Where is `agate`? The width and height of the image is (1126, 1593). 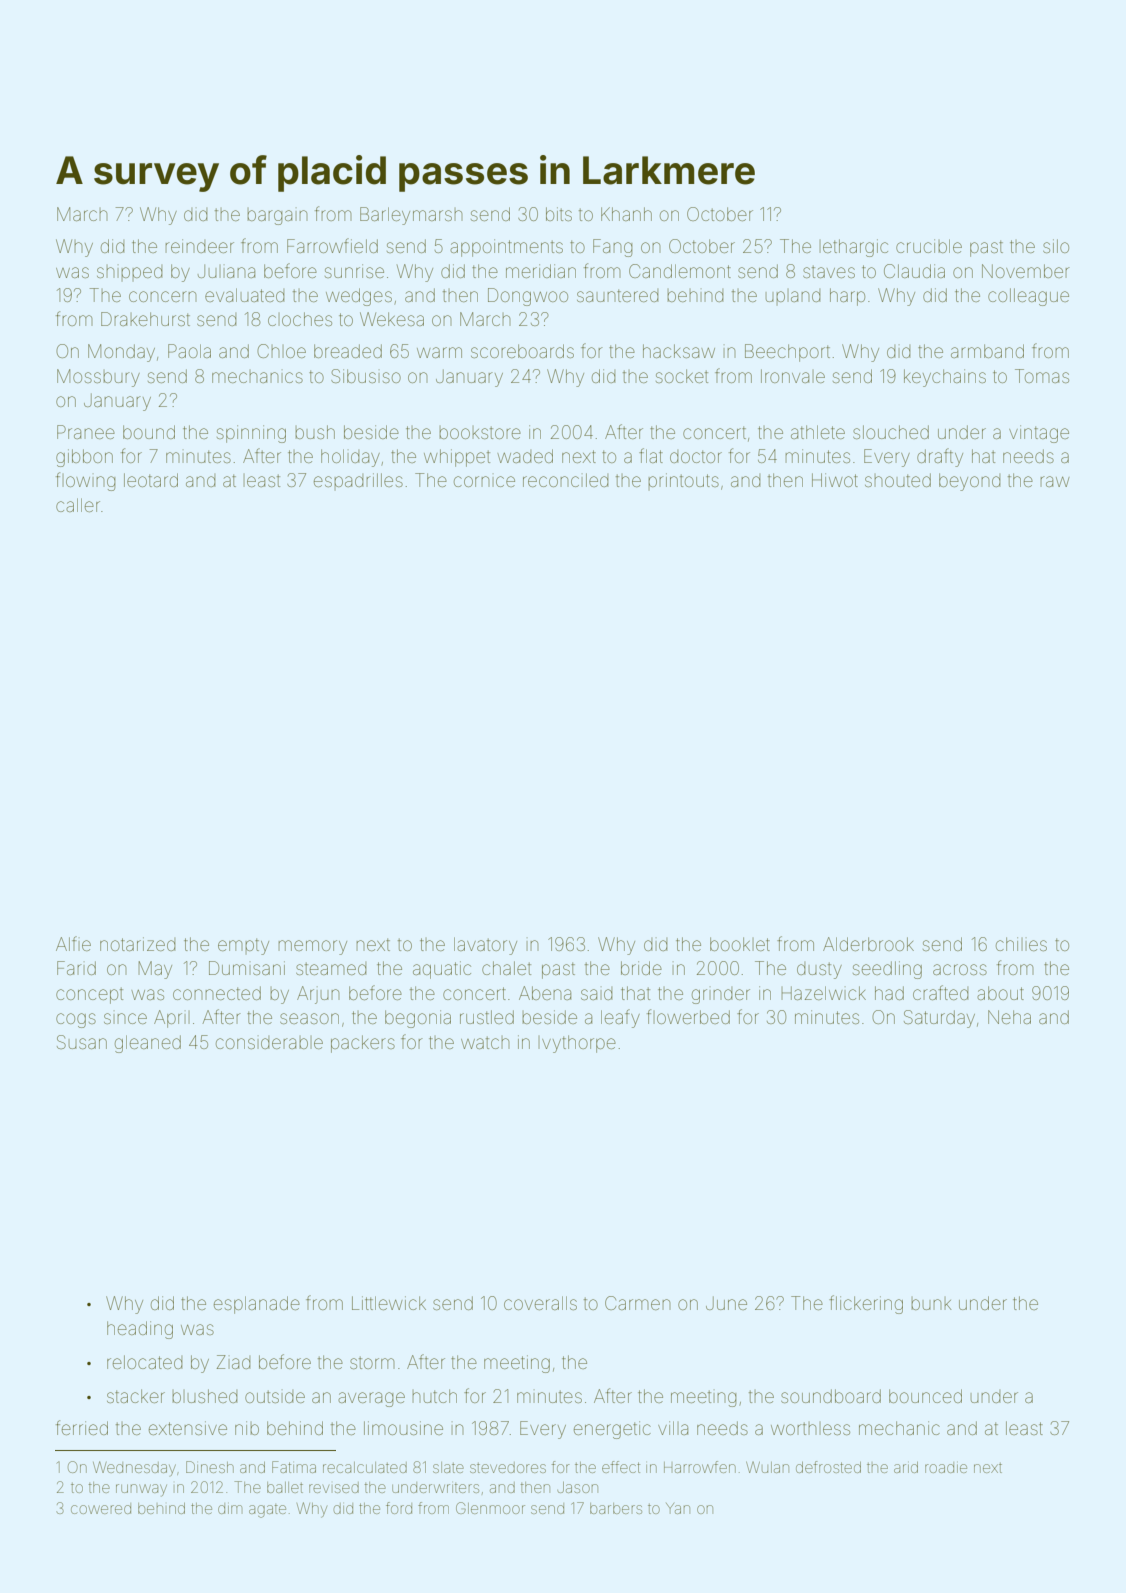
agate is located at coordinates (267, 1511).
